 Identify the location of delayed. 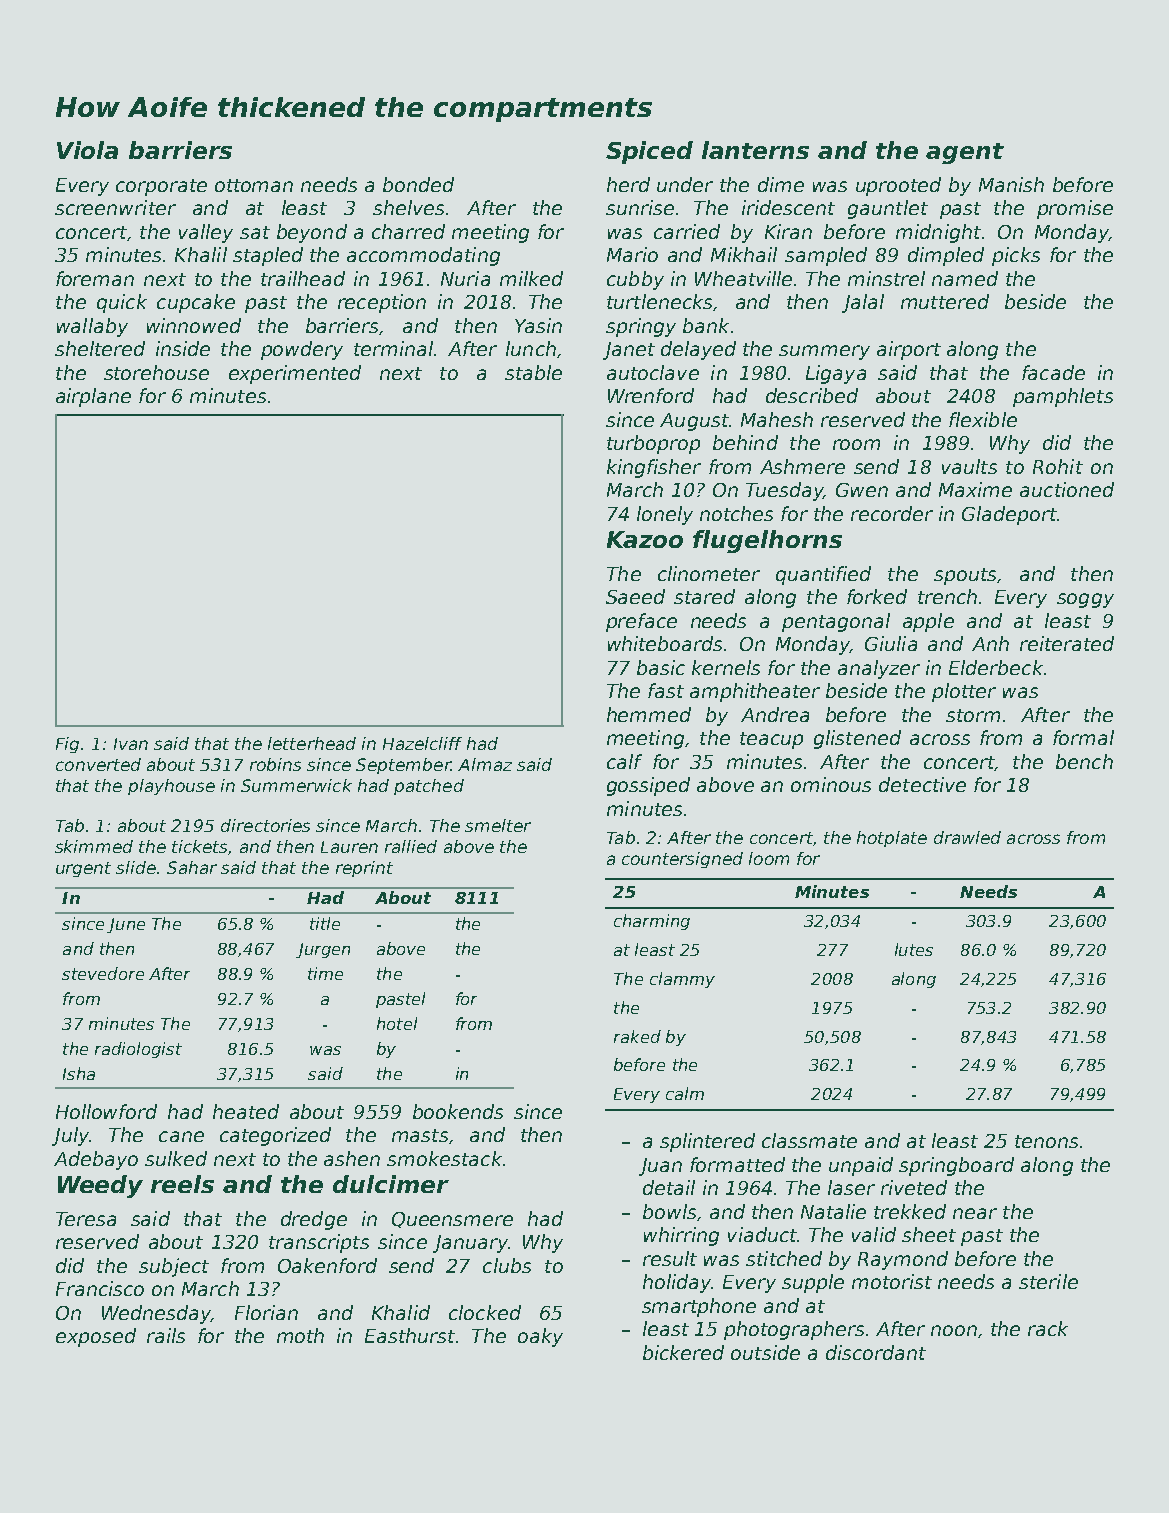
(698, 350).
